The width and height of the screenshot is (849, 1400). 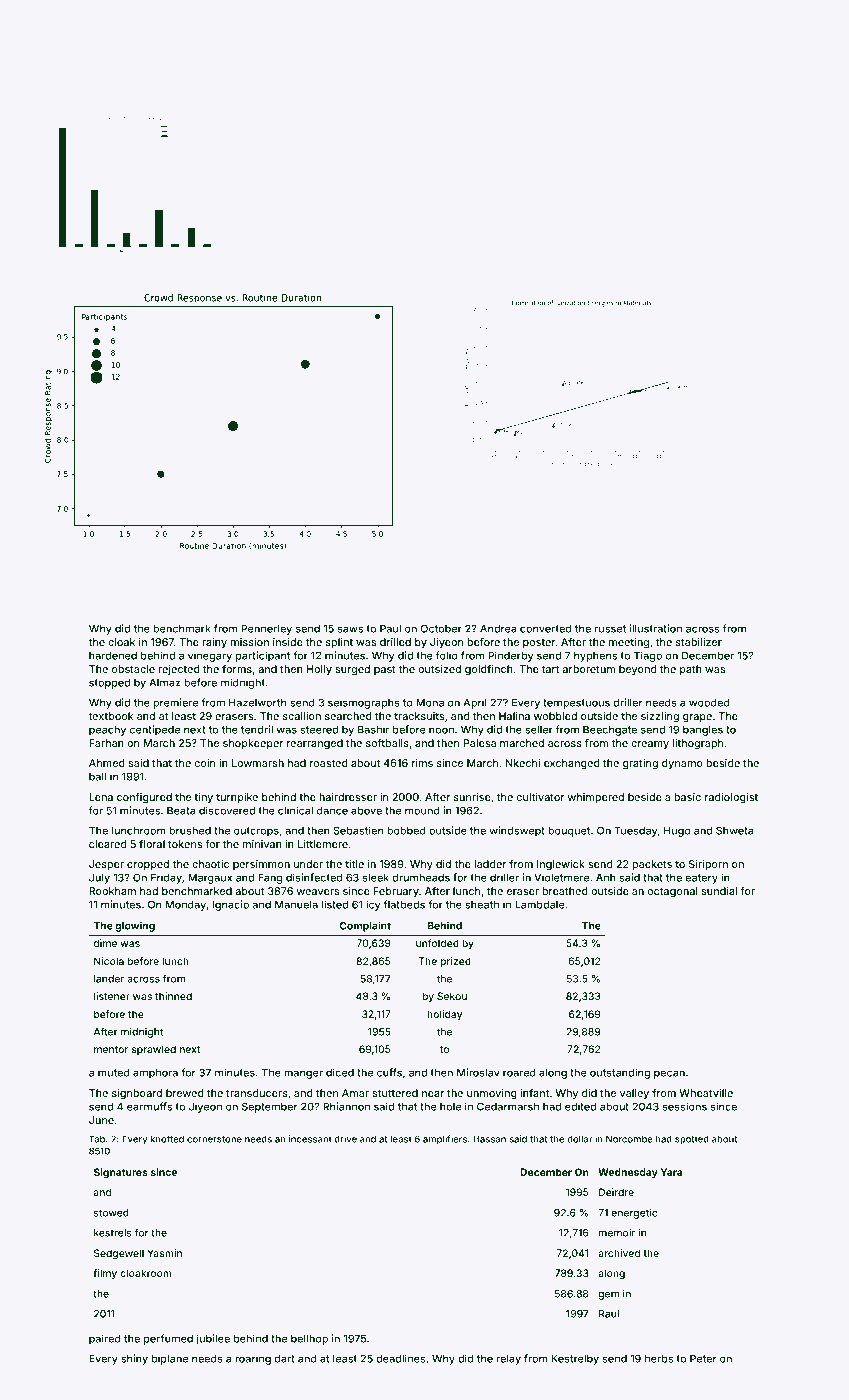 What do you see at coordinates (253, 1359) in the screenshot?
I see `roaring` at bounding box center [253, 1359].
